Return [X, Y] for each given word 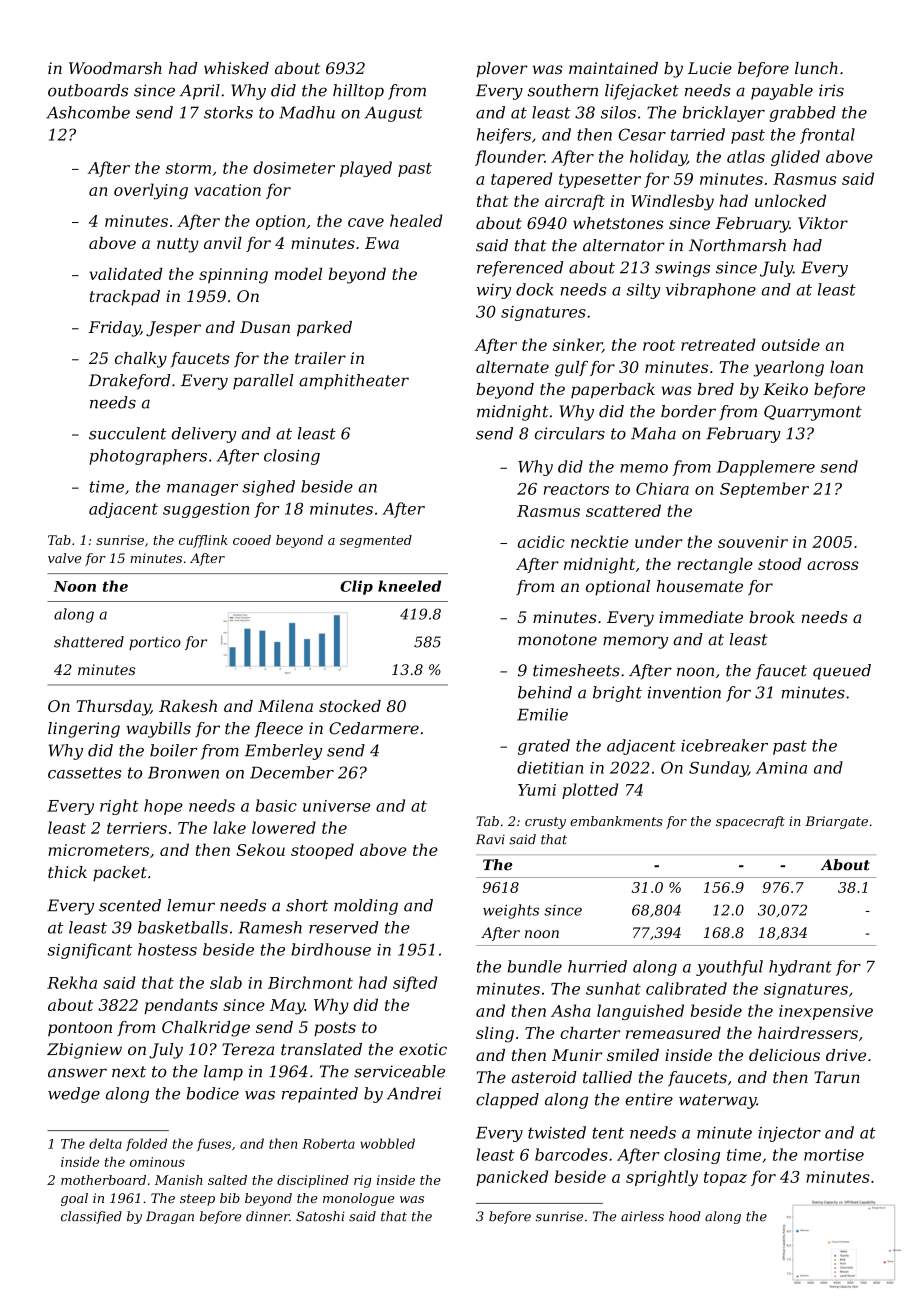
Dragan [170, 1217]
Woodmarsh [115, 68]
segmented [376, 541]
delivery [204, 435]
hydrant [800, 968]
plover [502, 70]
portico [155, 643]
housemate [699, 586]
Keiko [785, 389]
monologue [359, 1199]
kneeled [409, 586]
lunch [816, 68]
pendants [181, 1006]
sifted [415, 984]
